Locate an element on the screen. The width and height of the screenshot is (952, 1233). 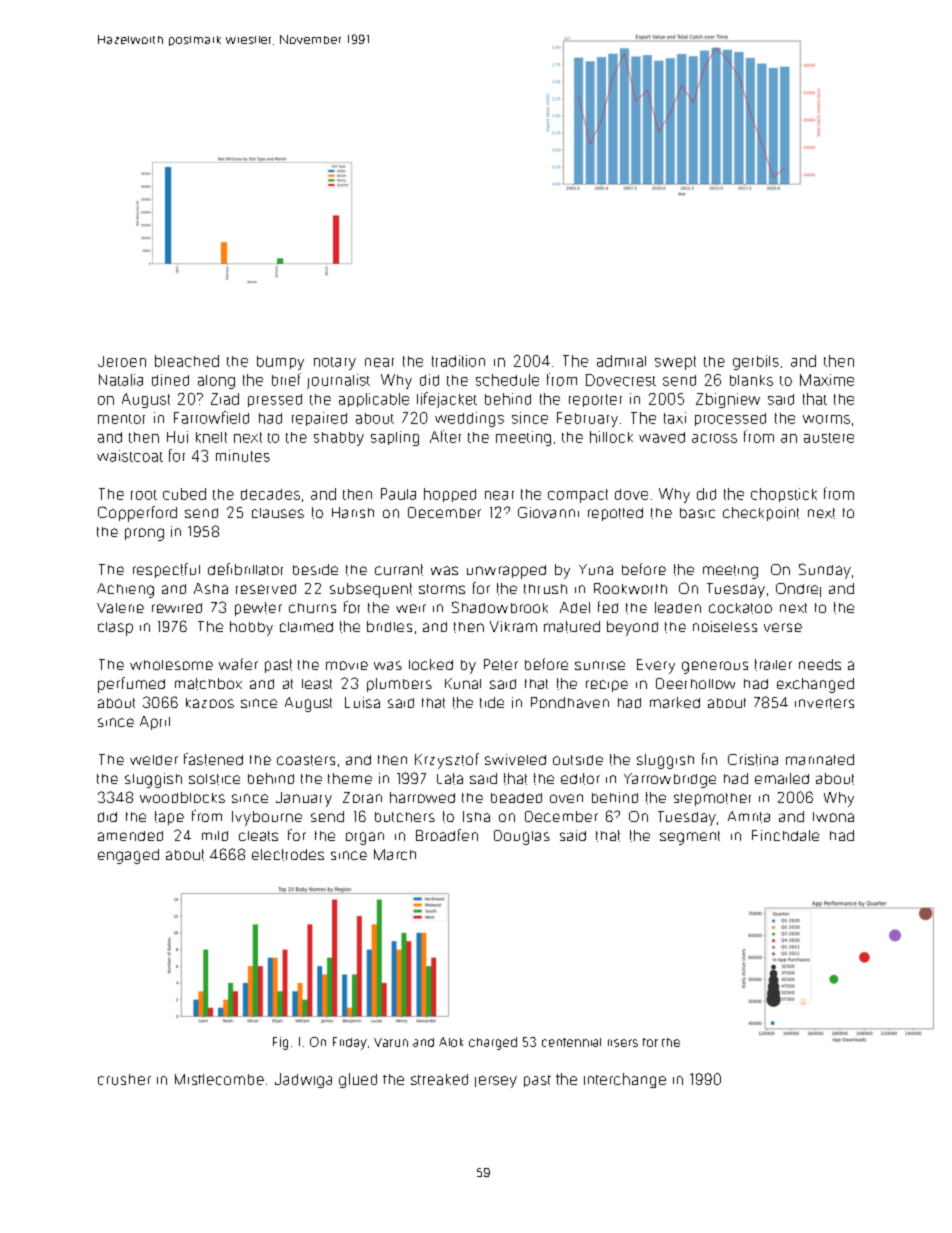
outside is located at coordinates (578, 760).
